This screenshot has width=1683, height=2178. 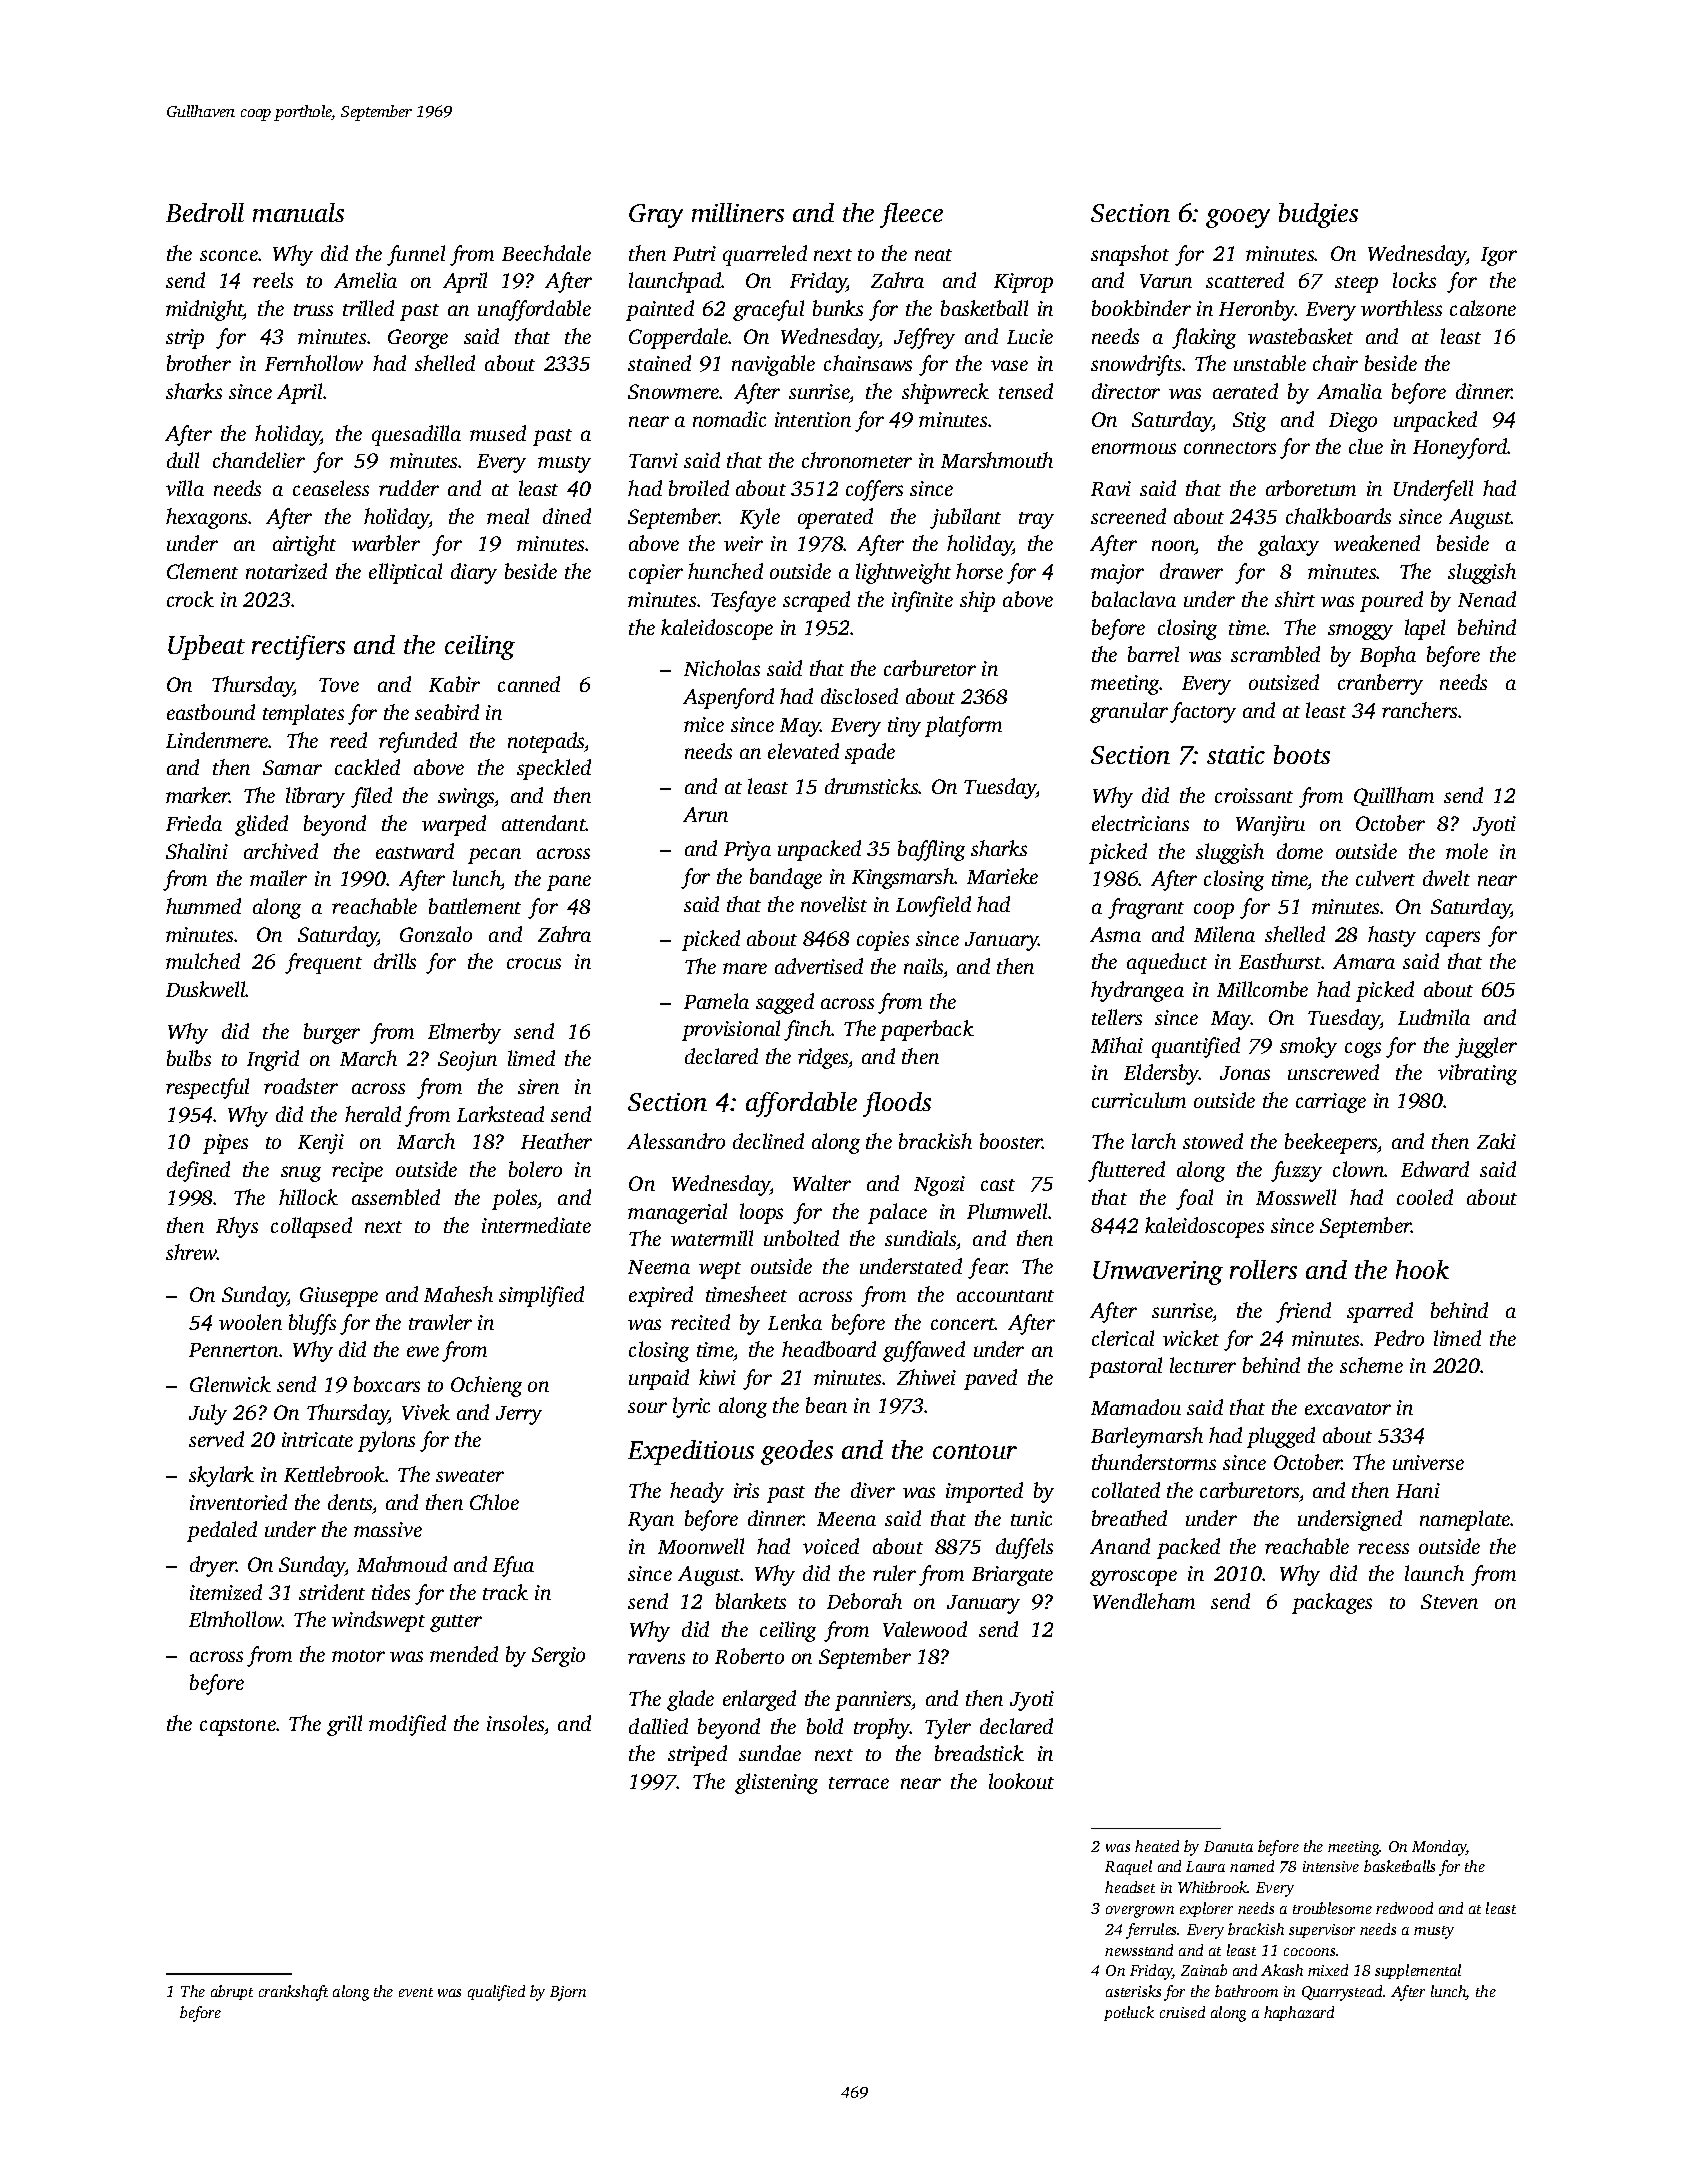 What do you see at coordinates (746, 1490) in the screenshot?
I see `iris` at bounding box center [746, 1490].
